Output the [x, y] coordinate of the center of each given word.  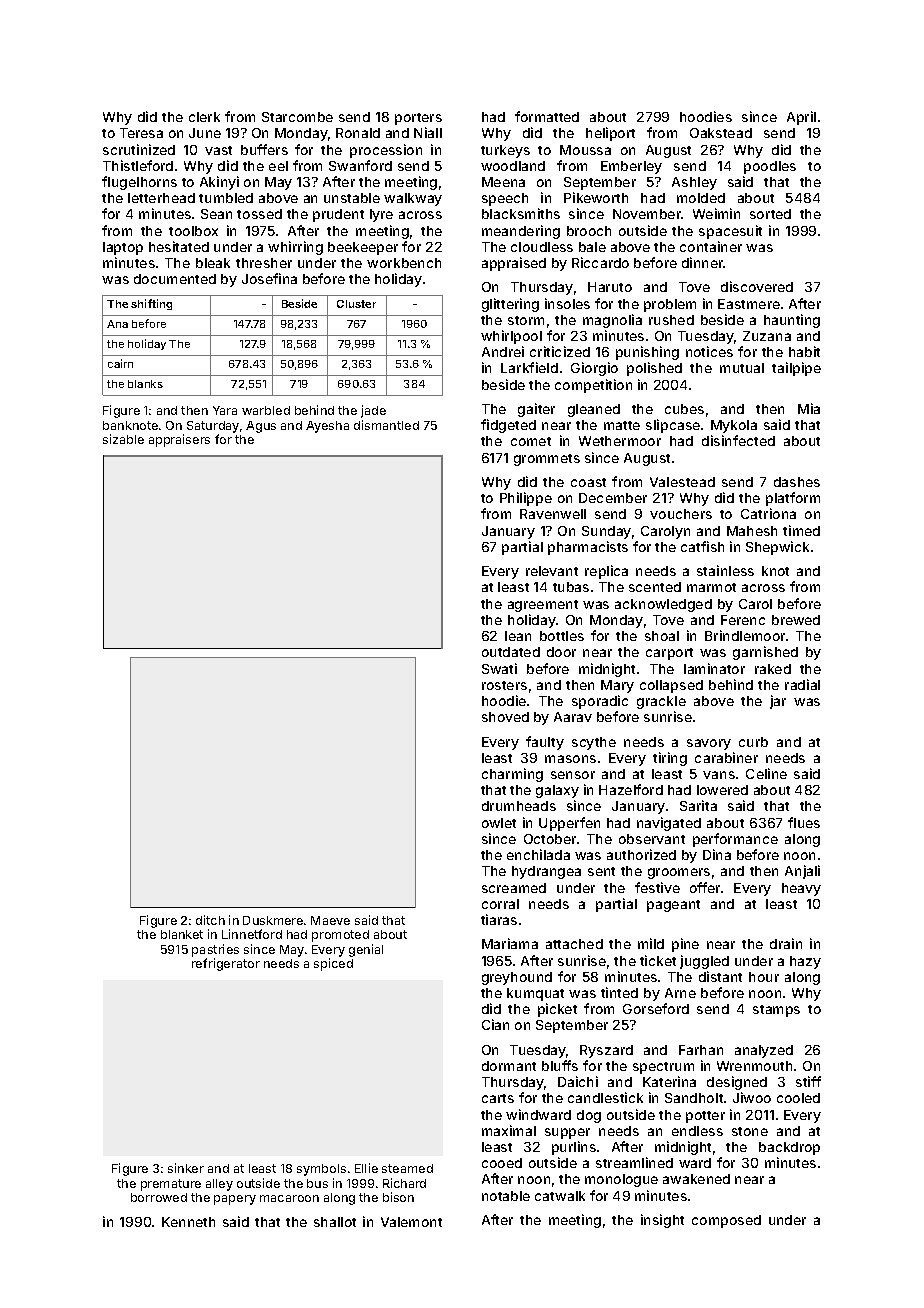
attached [574, 944]
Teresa [141, 133]
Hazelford [631, 789]
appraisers [179, 440]
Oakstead [721, 133]
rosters [504, 685]
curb [753, 742]
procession [386, 151]
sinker [186, 1168]
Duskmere [273, 920]
